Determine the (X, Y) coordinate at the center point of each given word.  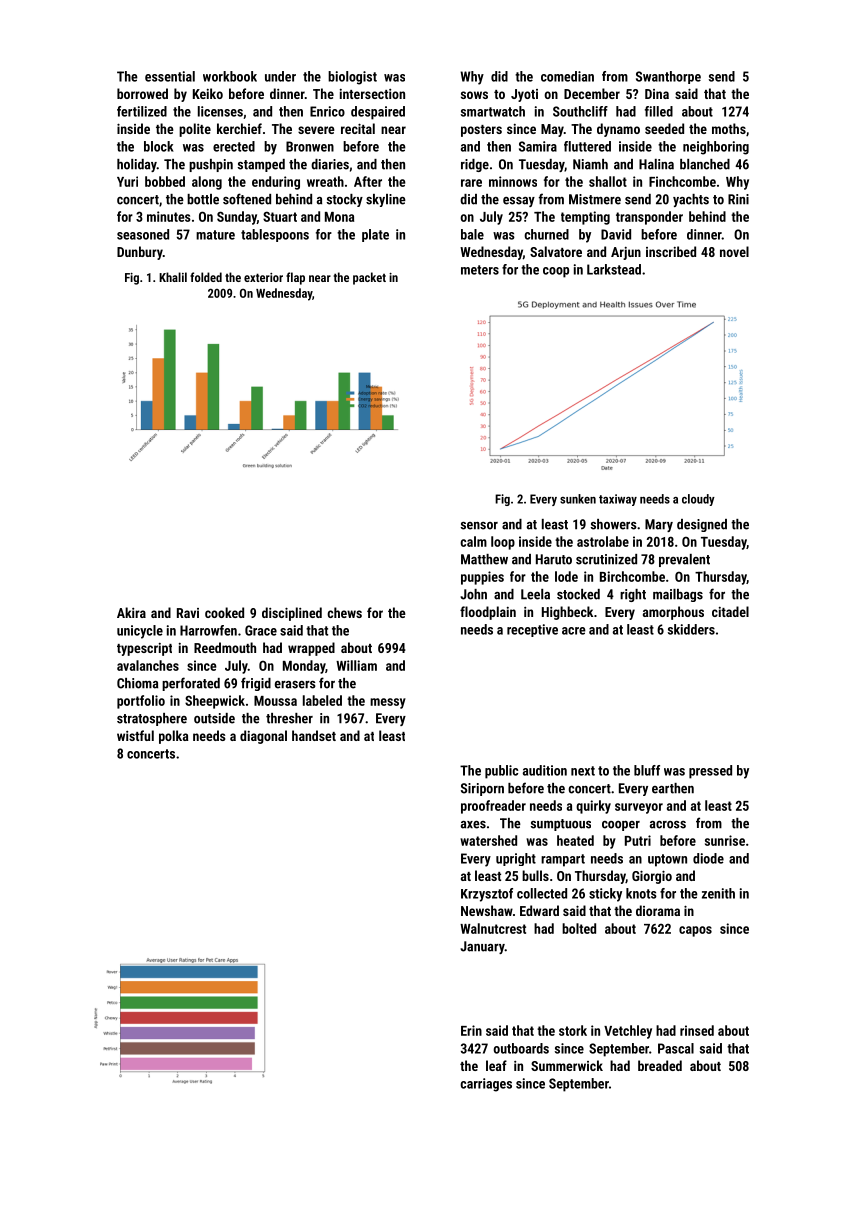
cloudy (698, 500)
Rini (738, 199)
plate (375, 235)
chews (344, 612)
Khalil (173, 277)
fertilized (142, 111)
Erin (471, 1030)
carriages (486, 1085)
